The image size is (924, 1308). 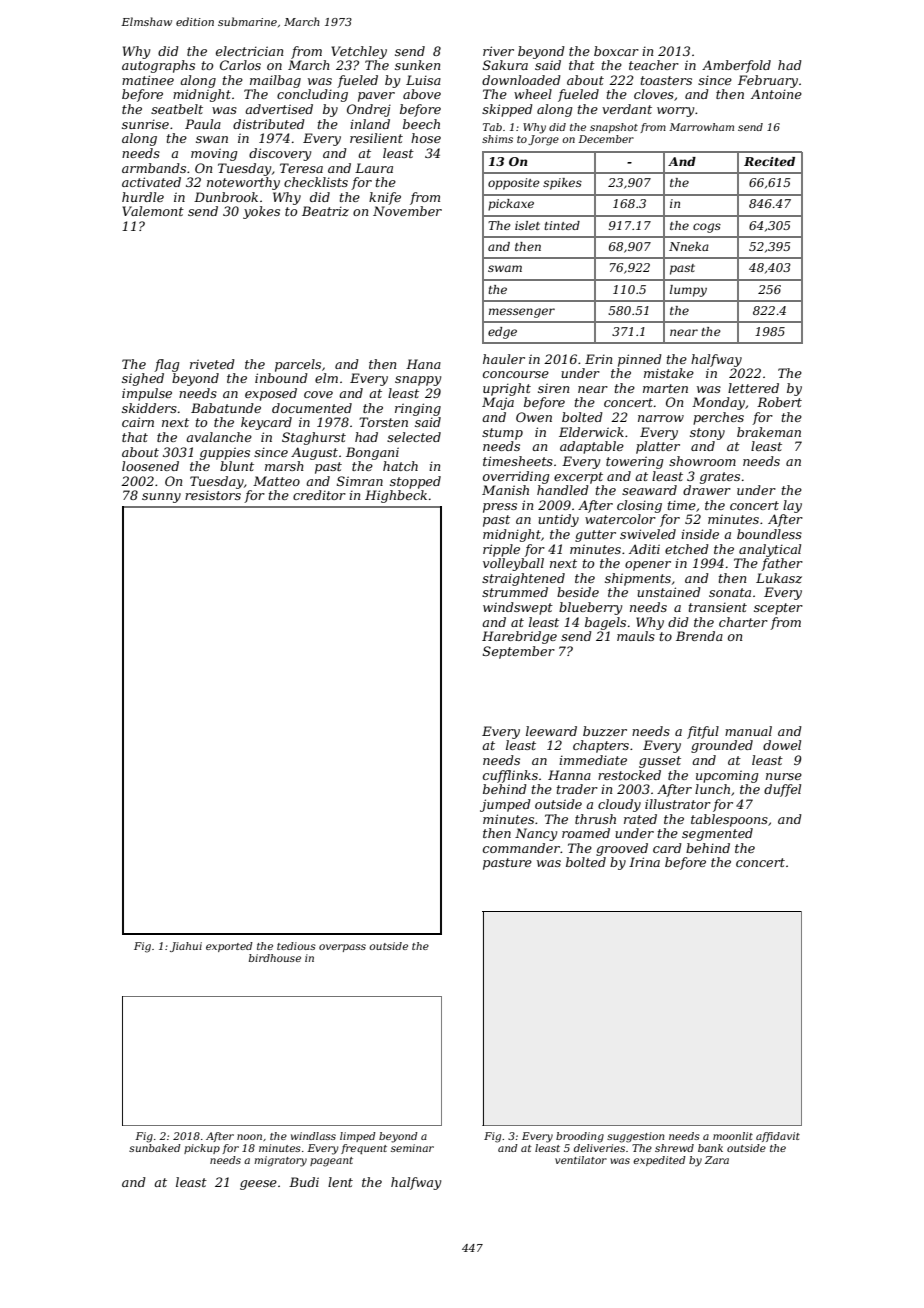 I want to click on Recited, so click(x=769, y=161).
